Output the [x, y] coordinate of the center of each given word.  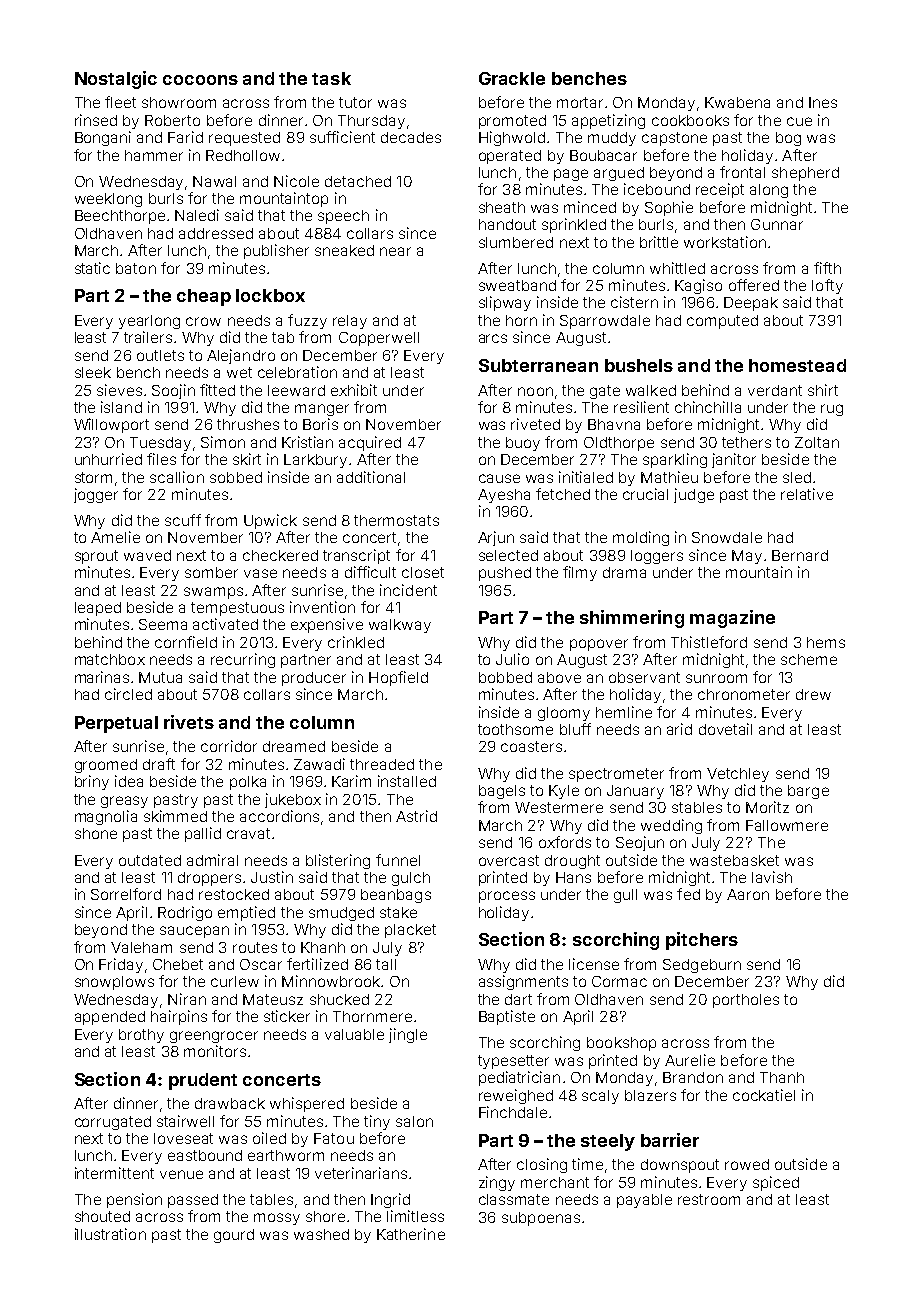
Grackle [512, 78]
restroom [709, 1199]
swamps [213, 593]
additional [371, 477]
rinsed [96, 120]
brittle [659, 242]
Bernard [800, 555]
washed [321, 1234]
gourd [234, 1236]
